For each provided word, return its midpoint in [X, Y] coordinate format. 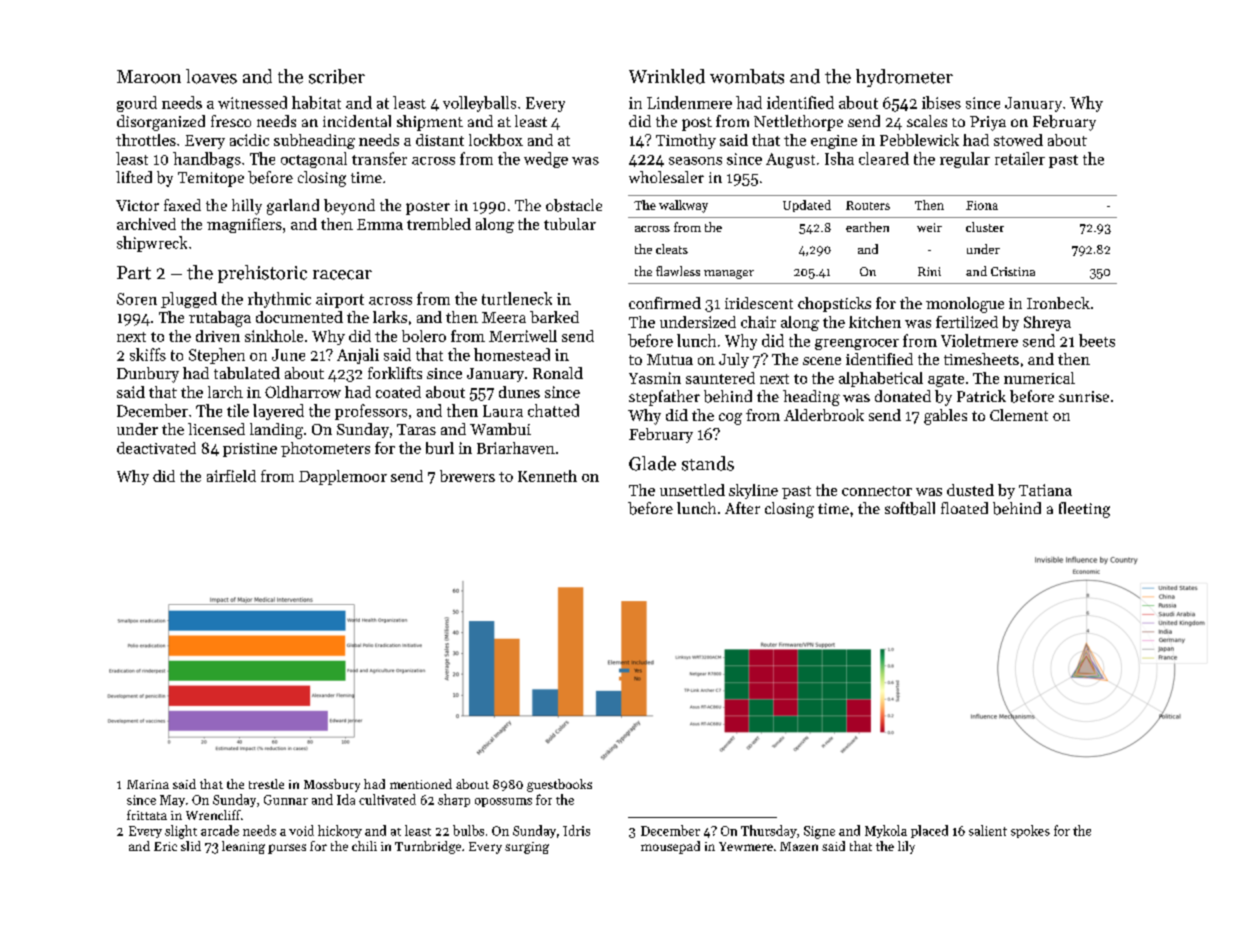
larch [225, 392]
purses [287, 849]
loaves [211, 76]
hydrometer [904, 78]
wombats [747, 76]
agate [946, 380]
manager [729, 274]
